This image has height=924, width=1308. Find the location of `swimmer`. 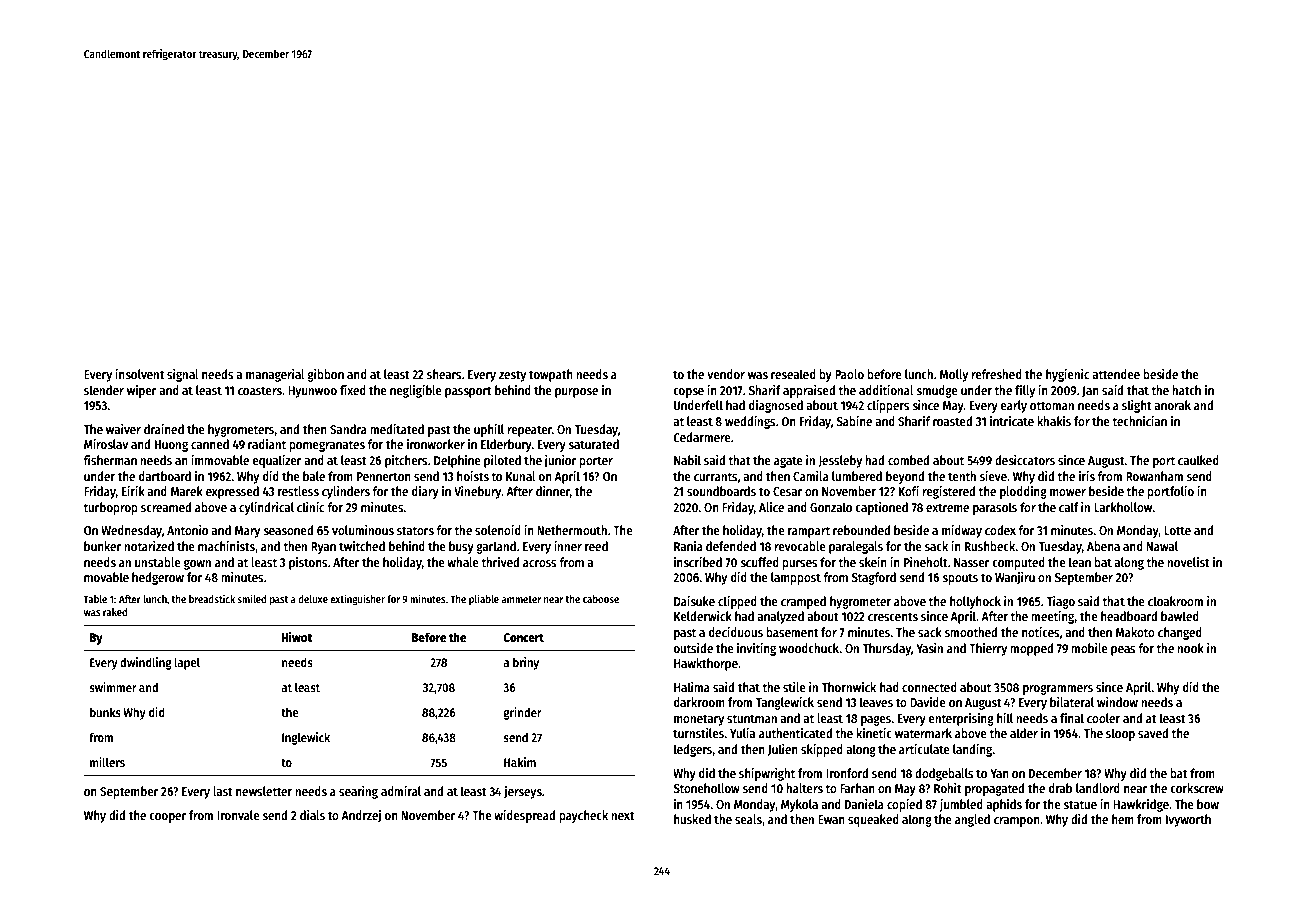

swimmer is located at coordinates (113, 687).
